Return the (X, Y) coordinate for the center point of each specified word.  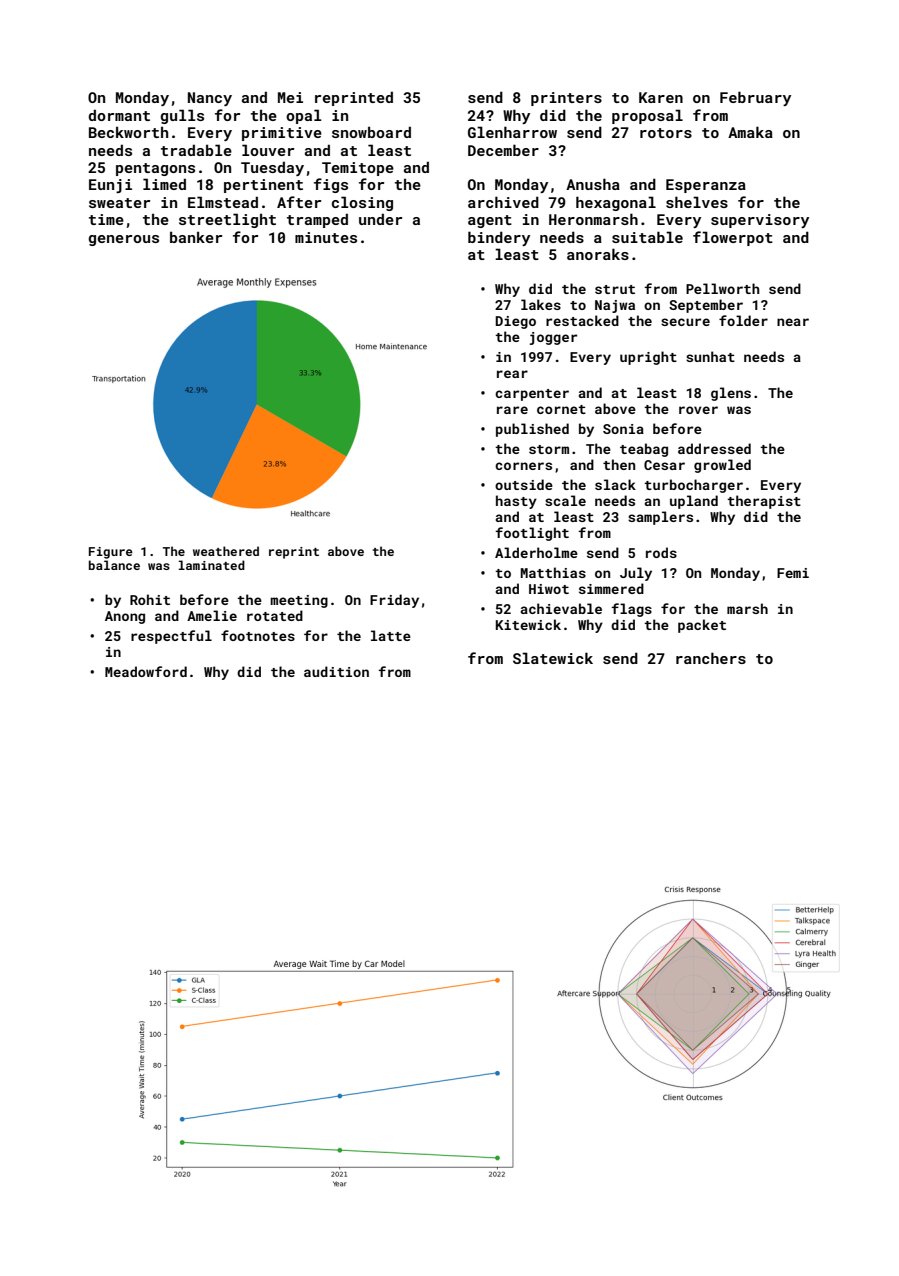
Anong (125, 617)
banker (196, 237)
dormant (119, 115)
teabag (644, 450)
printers (566, 99)
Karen (661, 97)
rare (512, 410)
